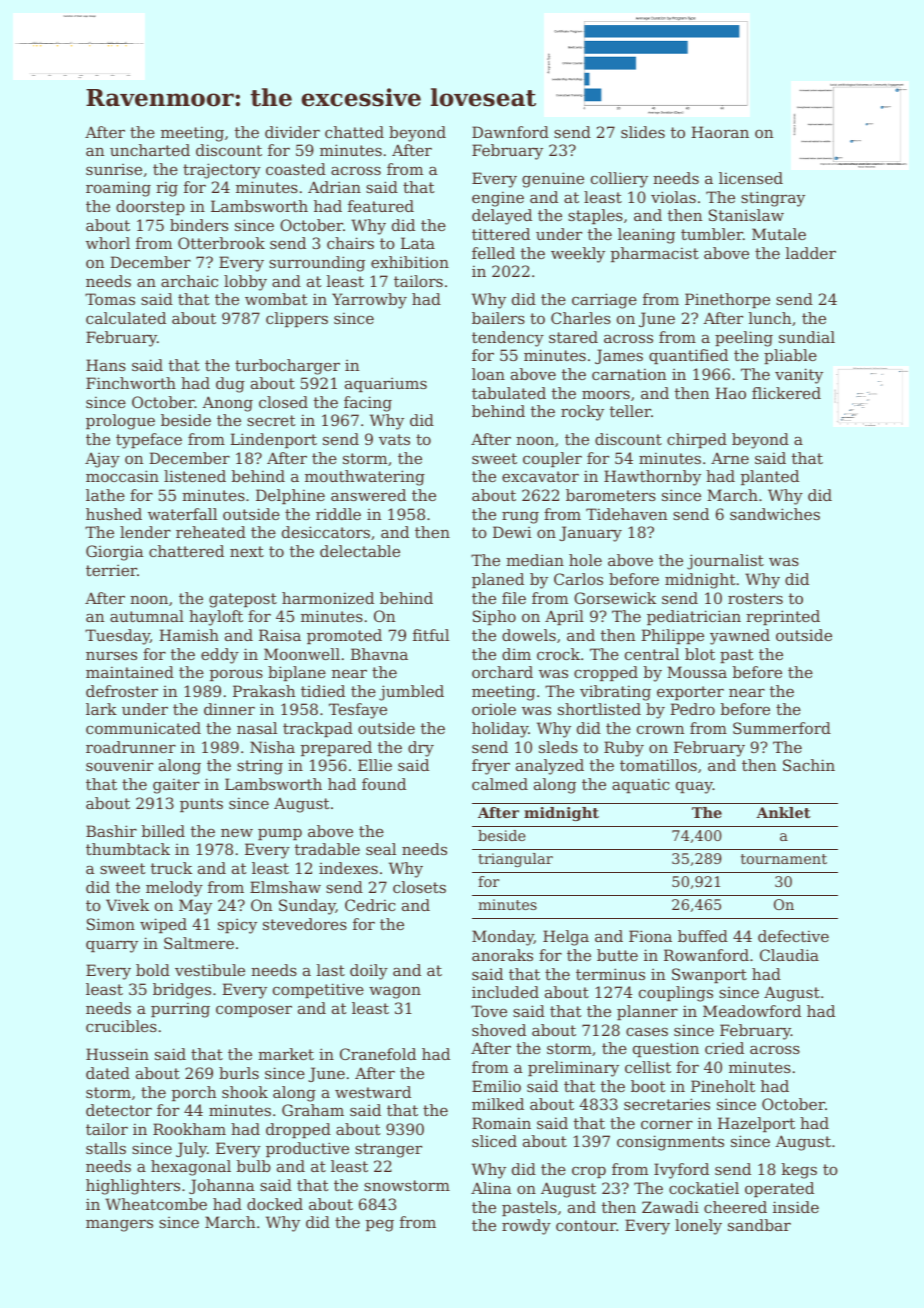 This document has width=924, height=1308. Describe the element at coordinates (275, 1204) in the document. I see `docked` at that location.
